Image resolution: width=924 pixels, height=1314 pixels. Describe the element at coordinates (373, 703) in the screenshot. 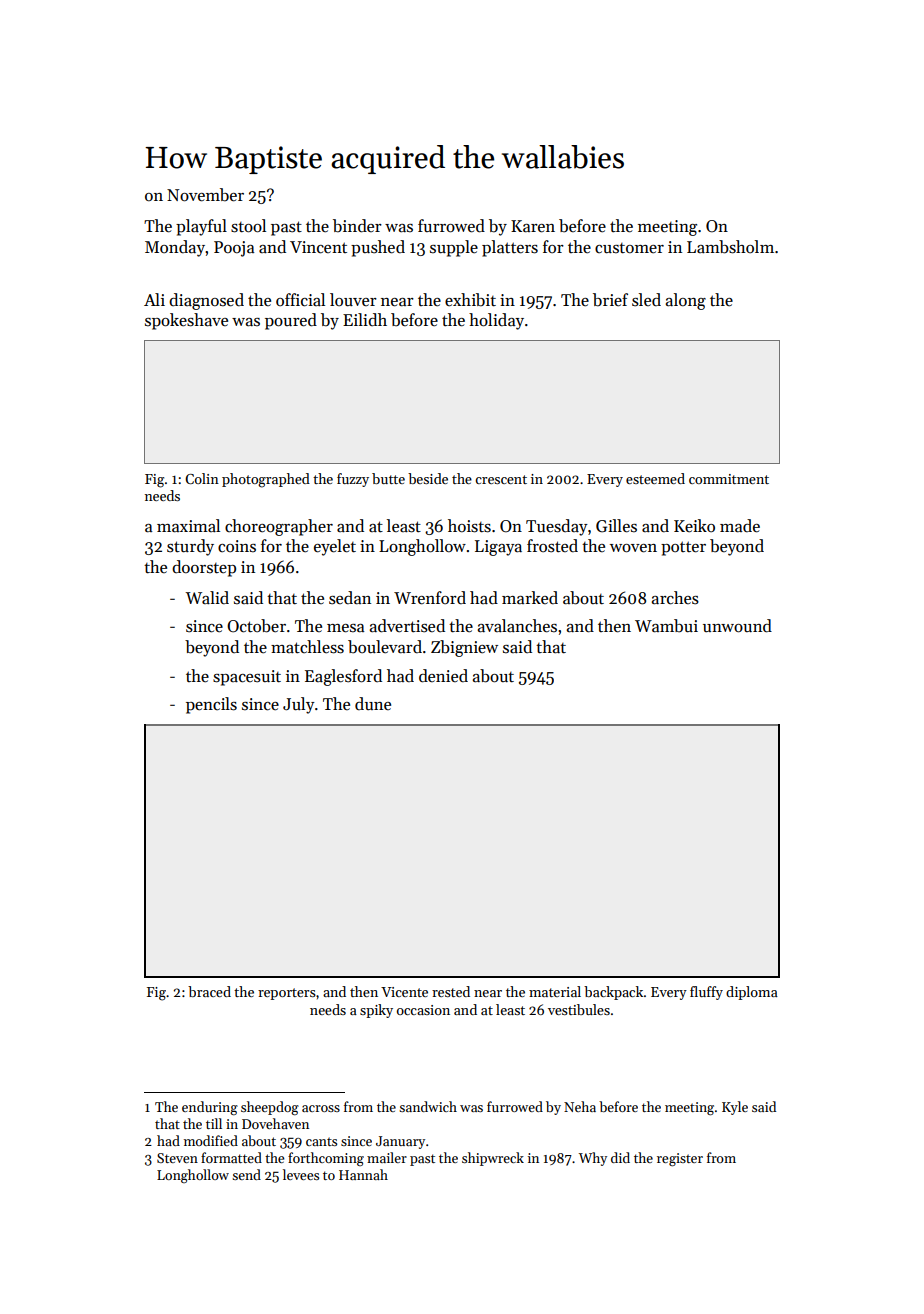

I see `dune` at that location.
